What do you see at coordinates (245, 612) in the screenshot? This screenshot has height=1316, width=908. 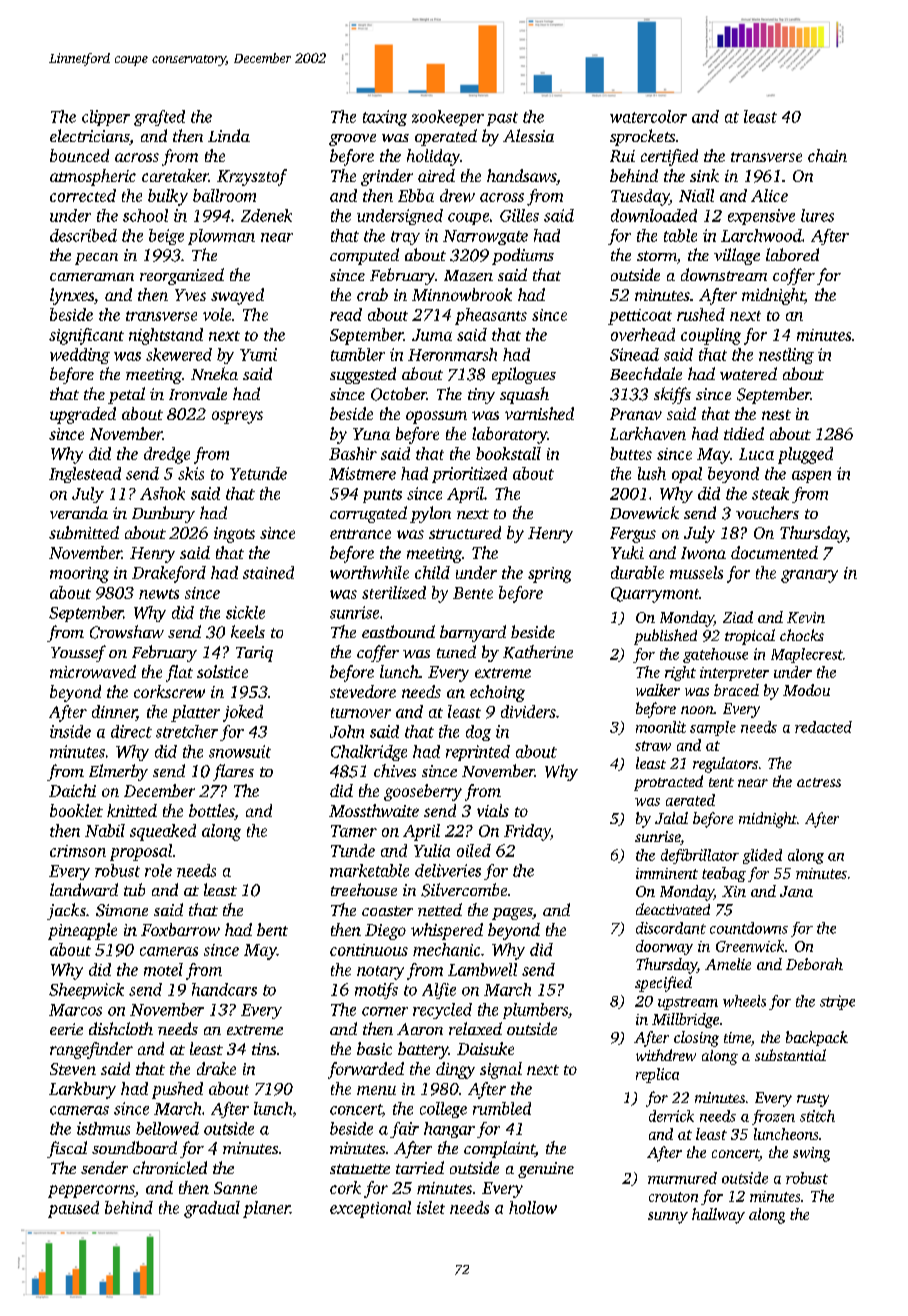 I see `sickle` at bounding box center [245, 612].
